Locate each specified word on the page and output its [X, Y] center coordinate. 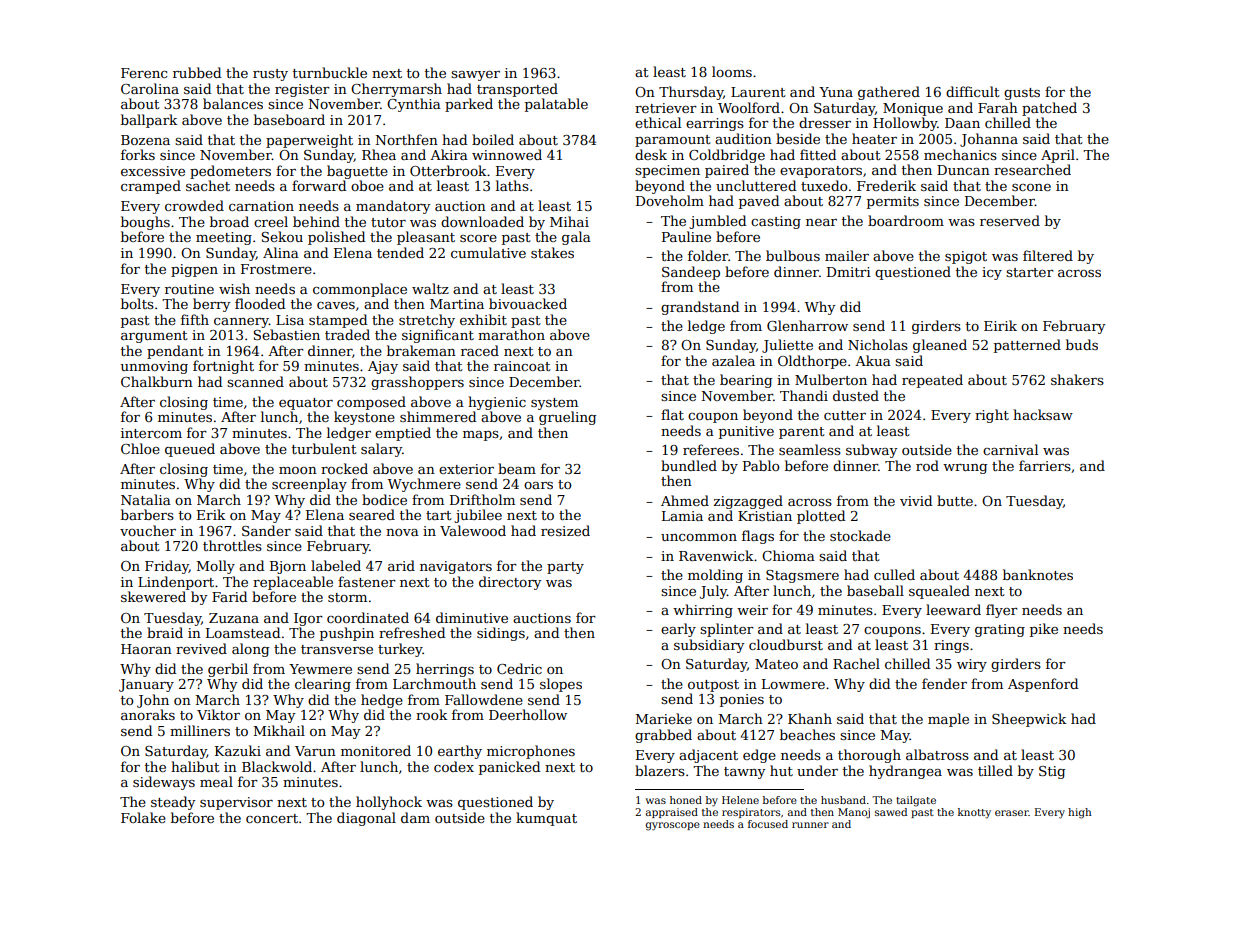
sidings [501, 634]
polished [336, 238]
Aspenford [1043, 685]
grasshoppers [417, 383]
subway [871, 451]
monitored [376, 750]
